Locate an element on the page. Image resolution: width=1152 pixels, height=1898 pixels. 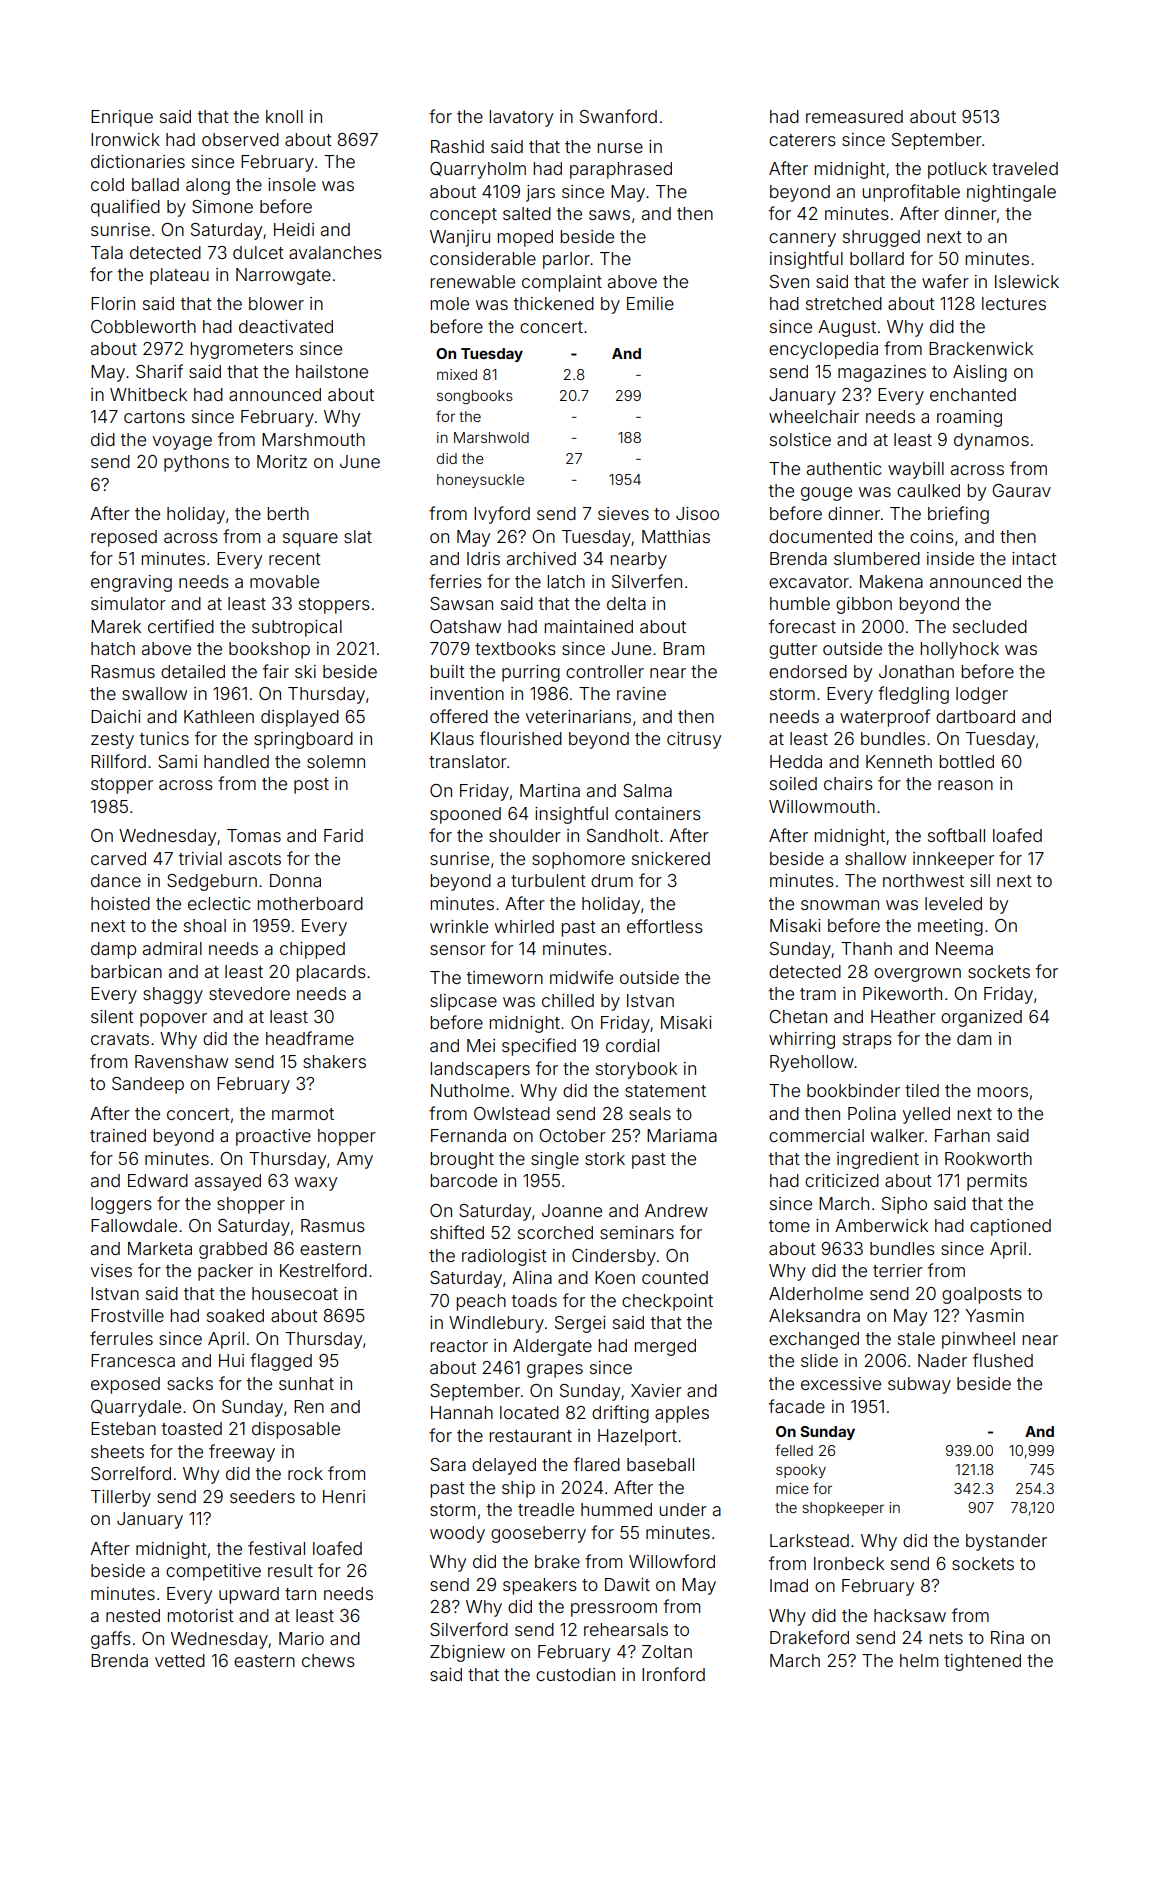
cordial is located at coordinates (632, 1045).
